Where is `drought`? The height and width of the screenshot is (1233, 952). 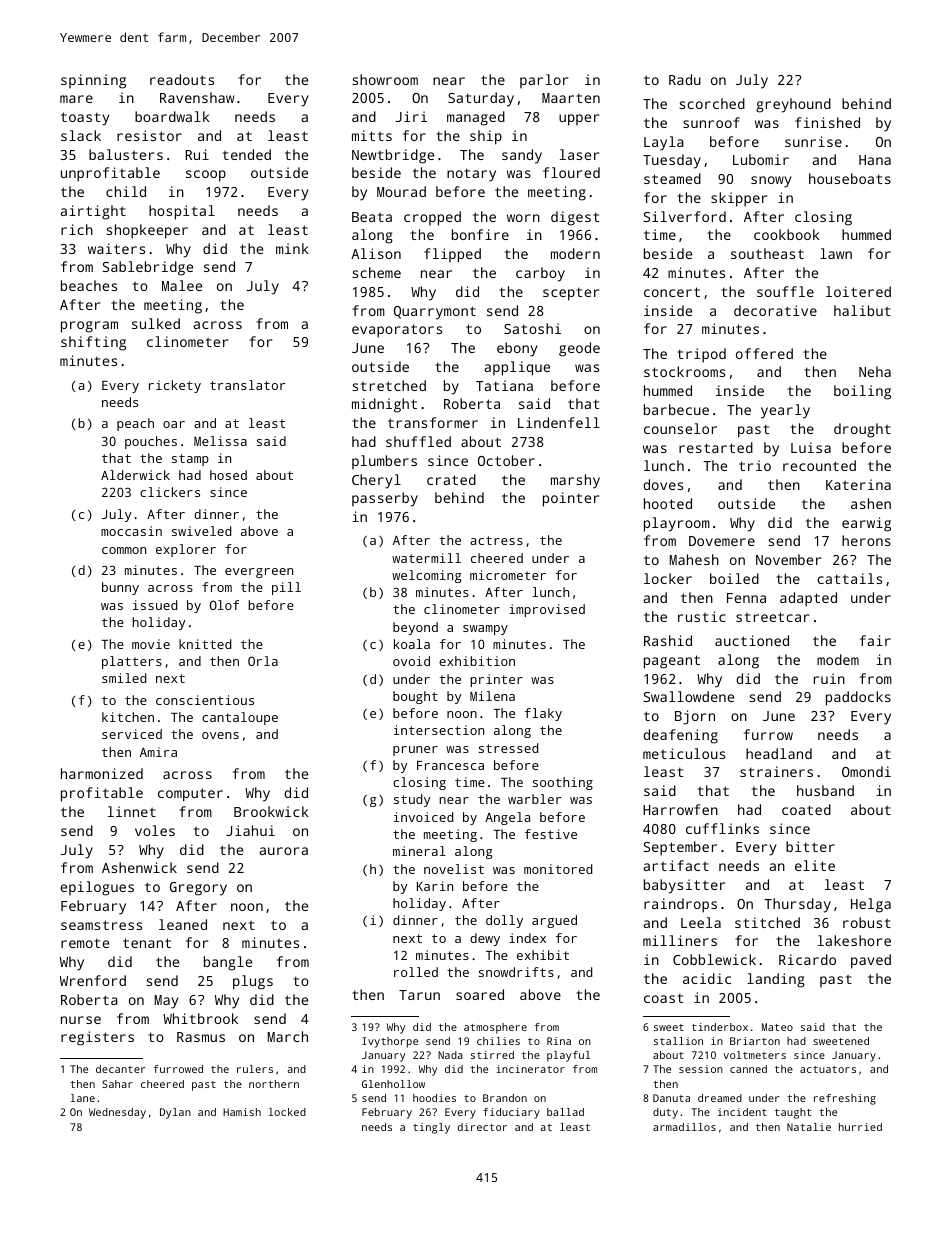 drought is located at coordinates (862, 430).
